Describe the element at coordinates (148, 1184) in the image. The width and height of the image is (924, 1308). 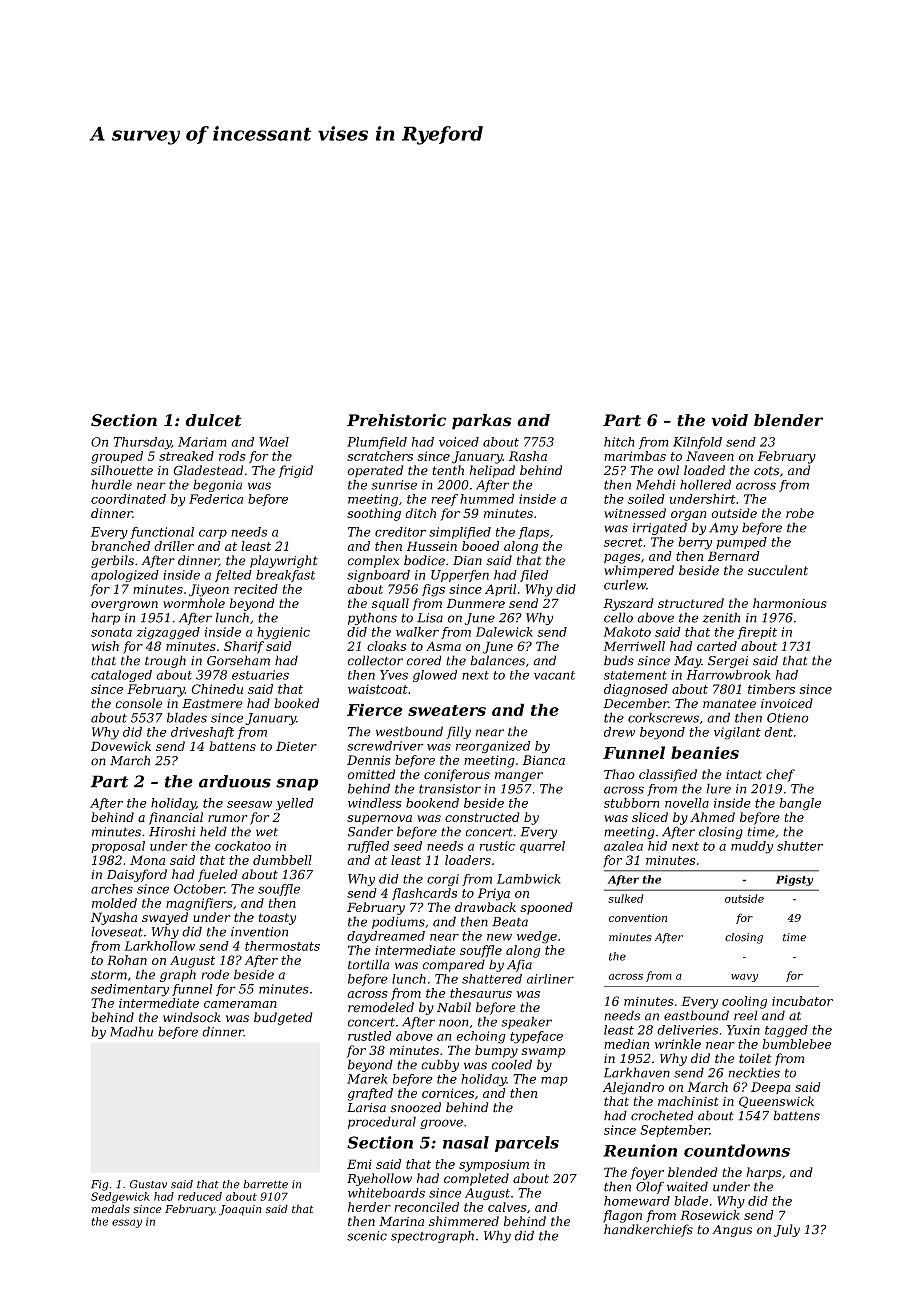
I see `Gustav` at that location.
